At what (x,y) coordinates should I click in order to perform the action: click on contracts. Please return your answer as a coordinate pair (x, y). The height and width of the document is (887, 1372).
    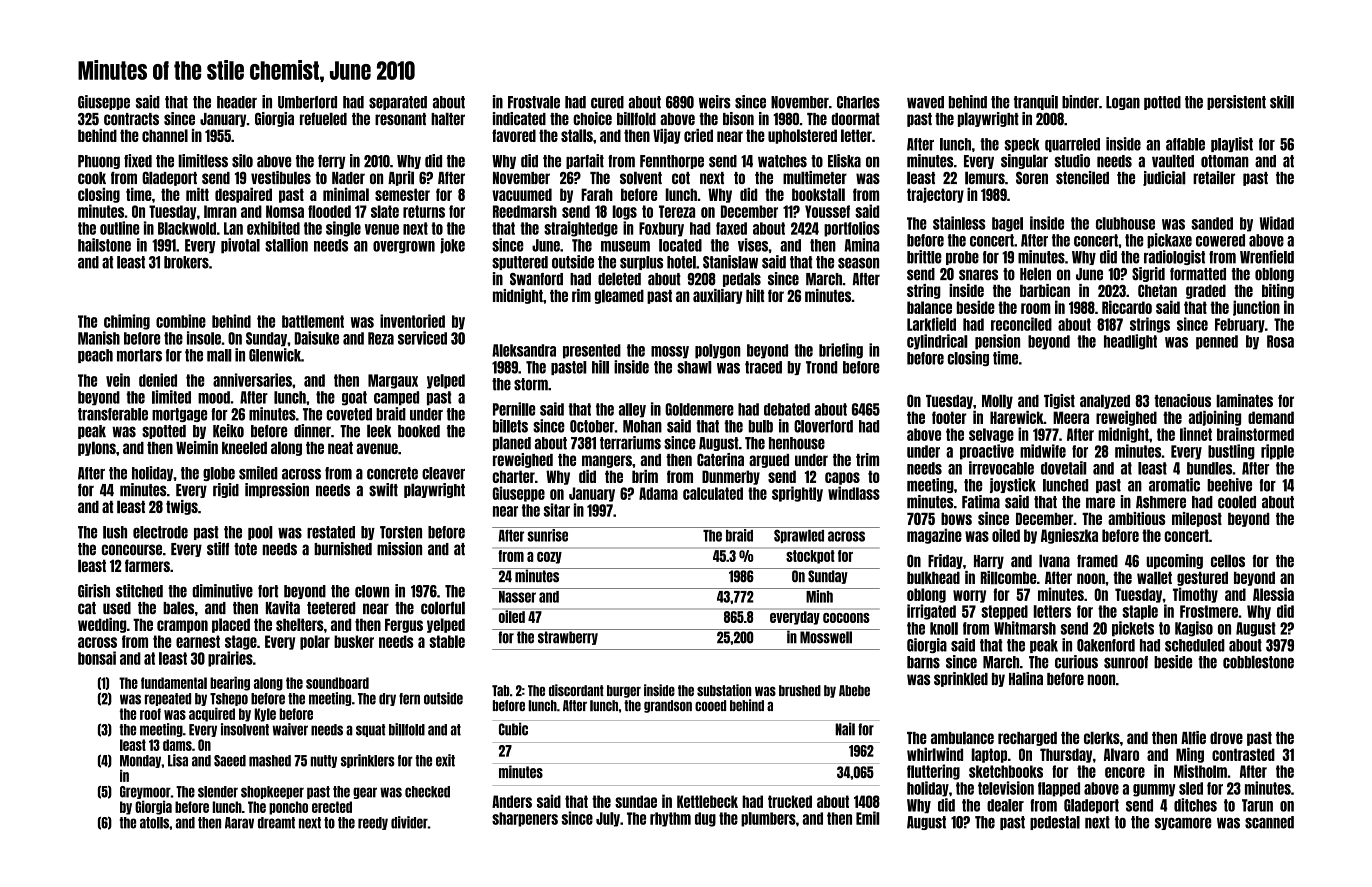
    Looking at the image, I should click on (131, 119).
